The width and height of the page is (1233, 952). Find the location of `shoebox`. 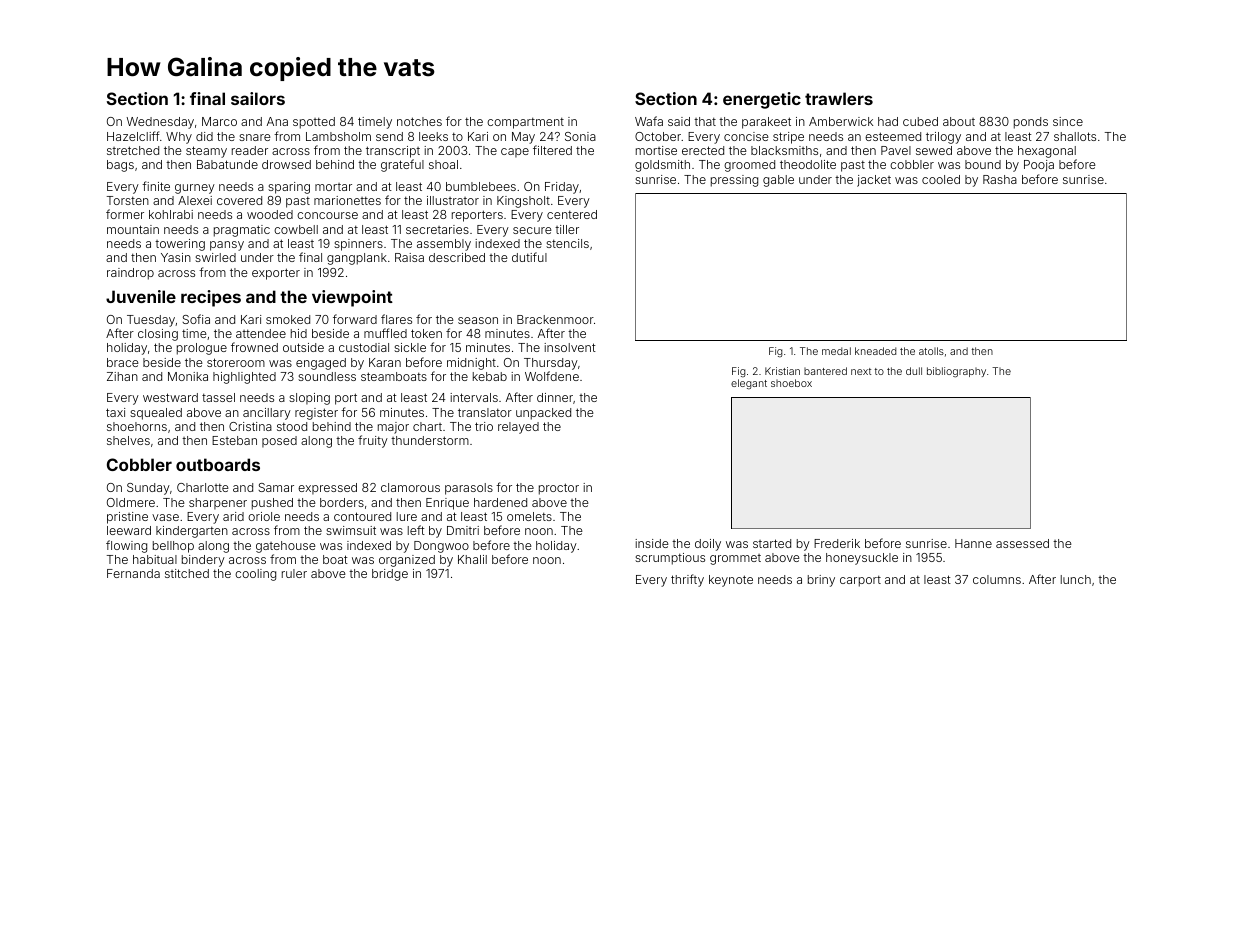

shoebox is located at coordinates (791, 383).
